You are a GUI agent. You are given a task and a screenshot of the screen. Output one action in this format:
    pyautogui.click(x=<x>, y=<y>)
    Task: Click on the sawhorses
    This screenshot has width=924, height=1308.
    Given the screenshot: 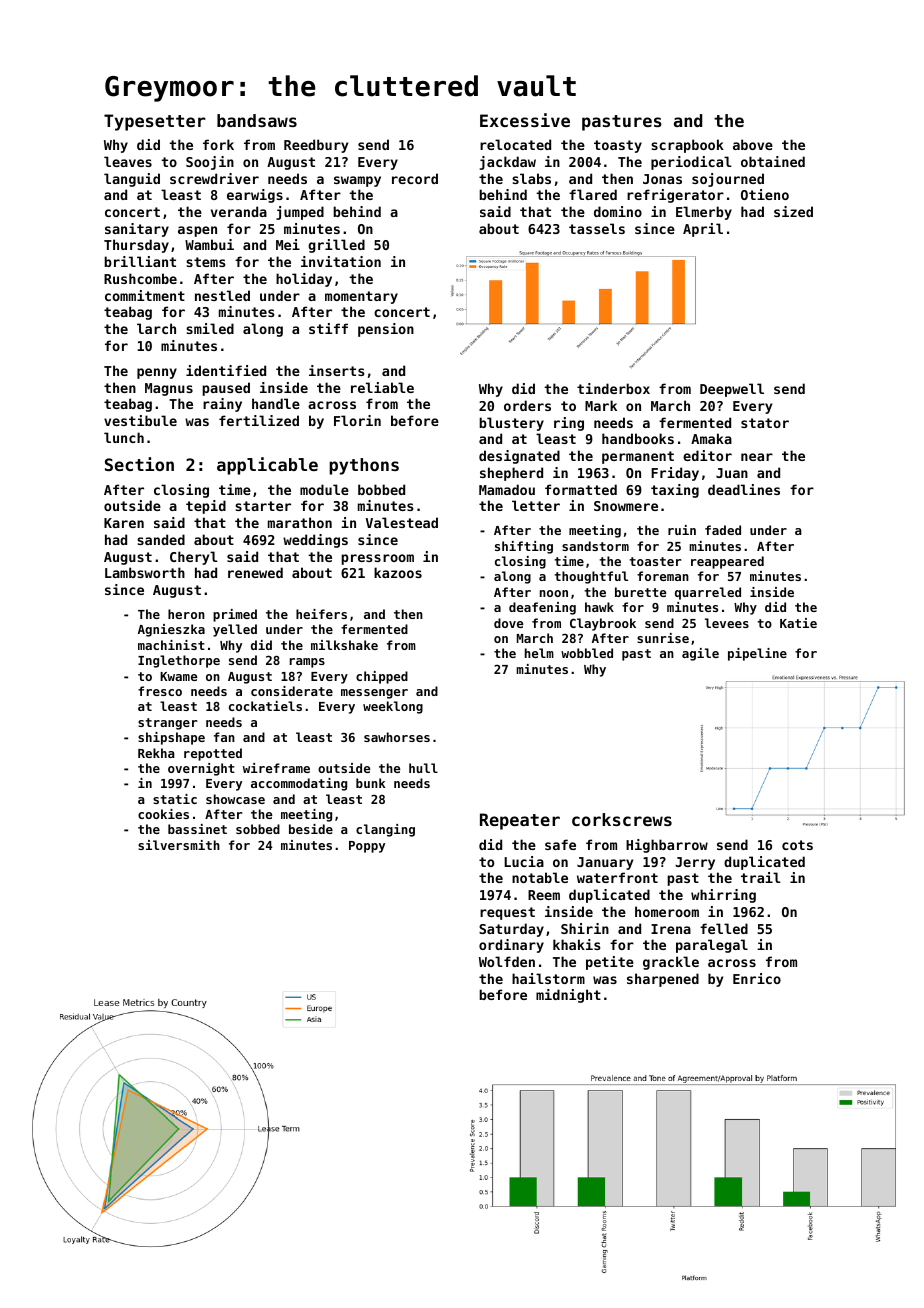 What is the action you would take?
    pyautogui.click(x=397, y=737)
